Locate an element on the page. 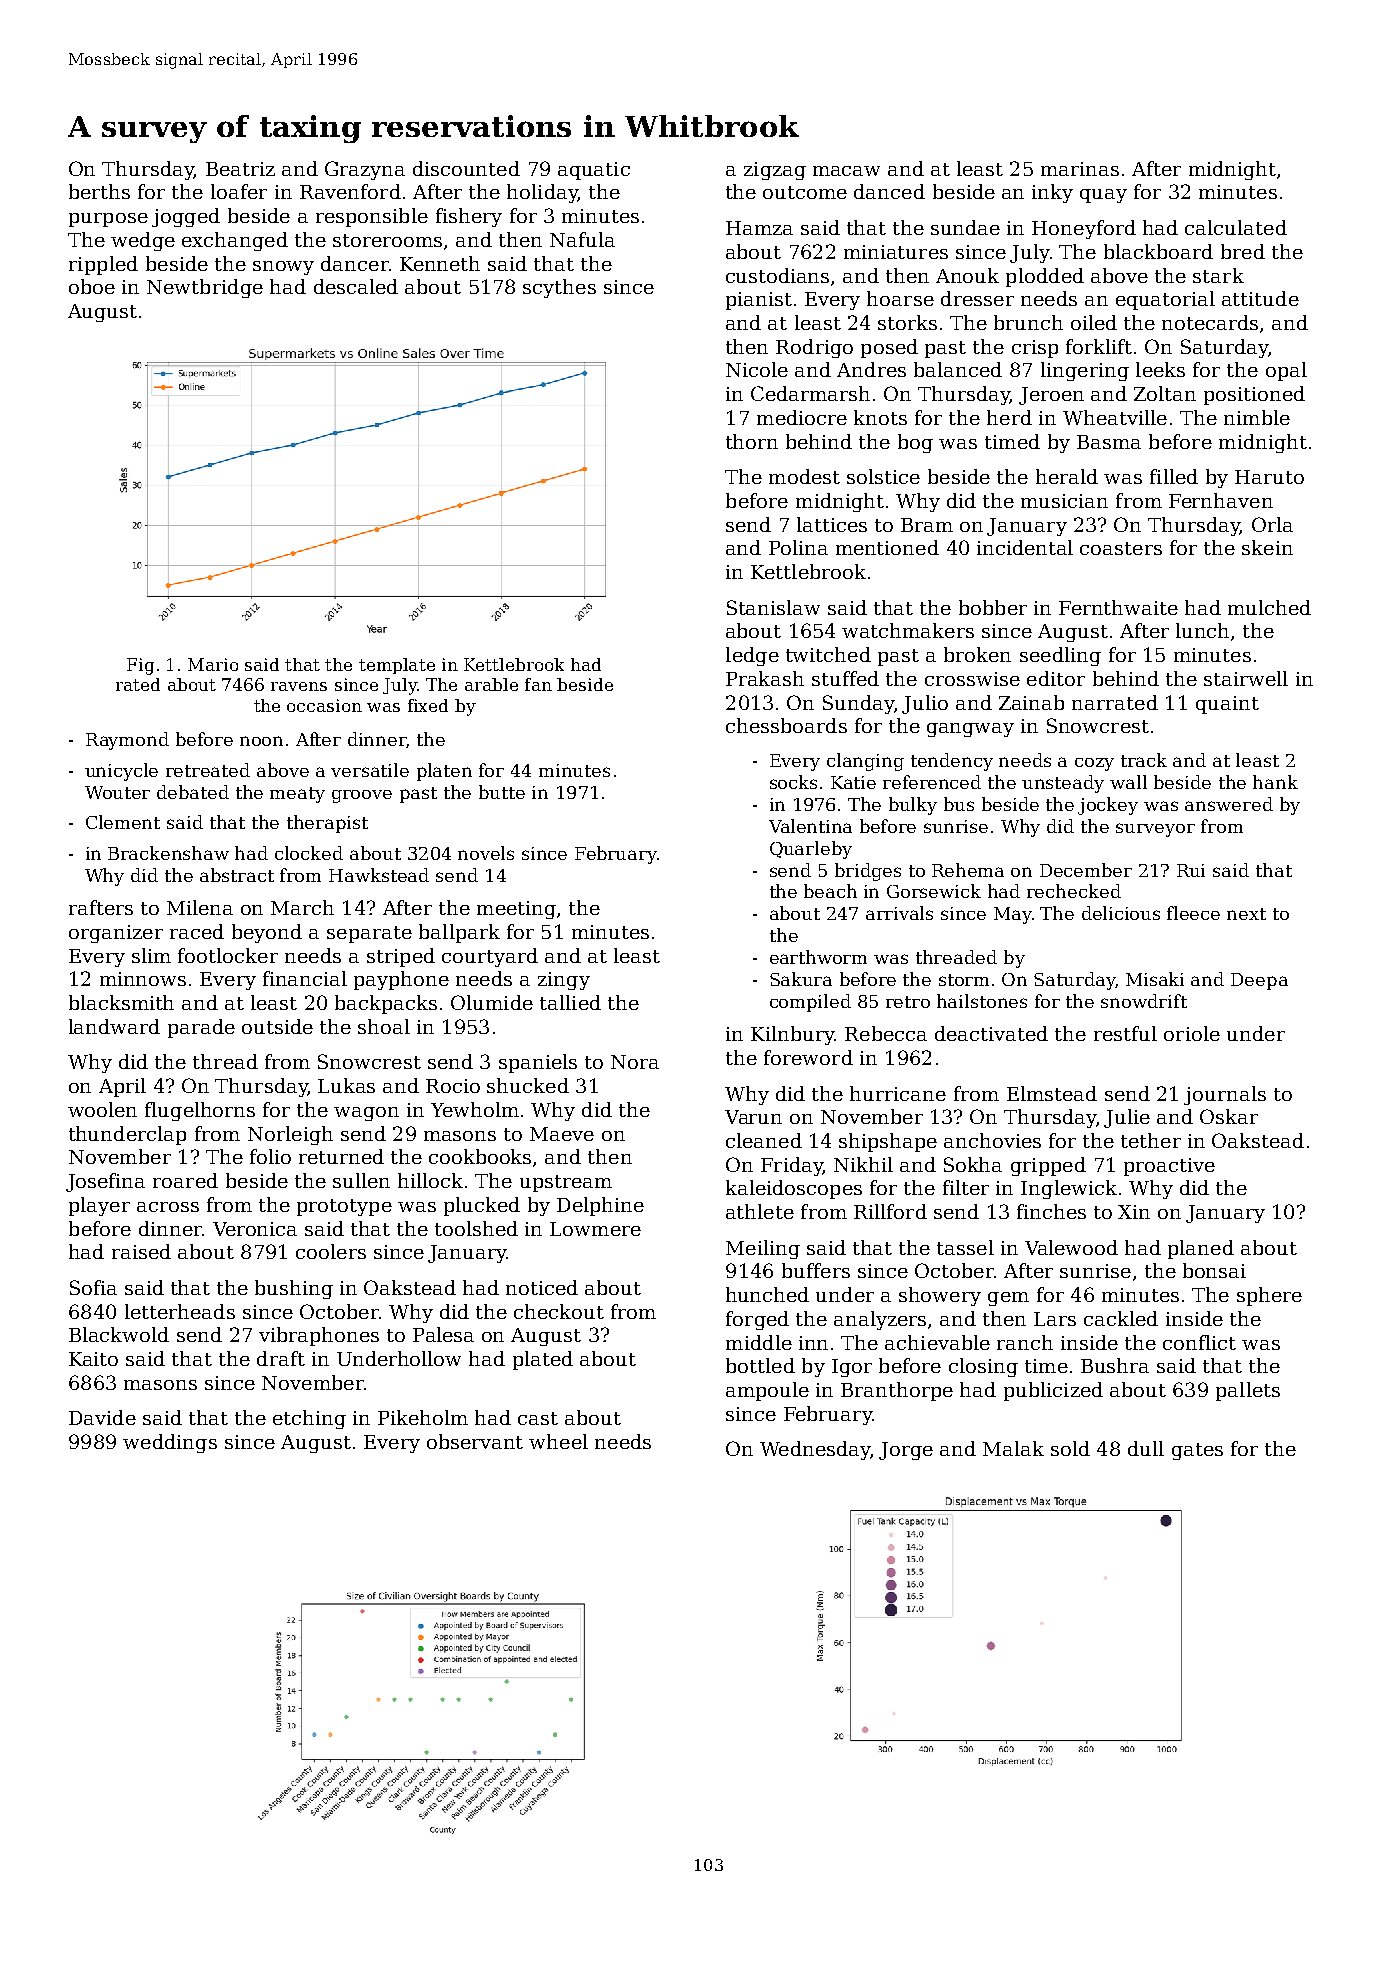 This image has width=1386, height=1969. Newtbridge is located at coordinates (205, 288).
